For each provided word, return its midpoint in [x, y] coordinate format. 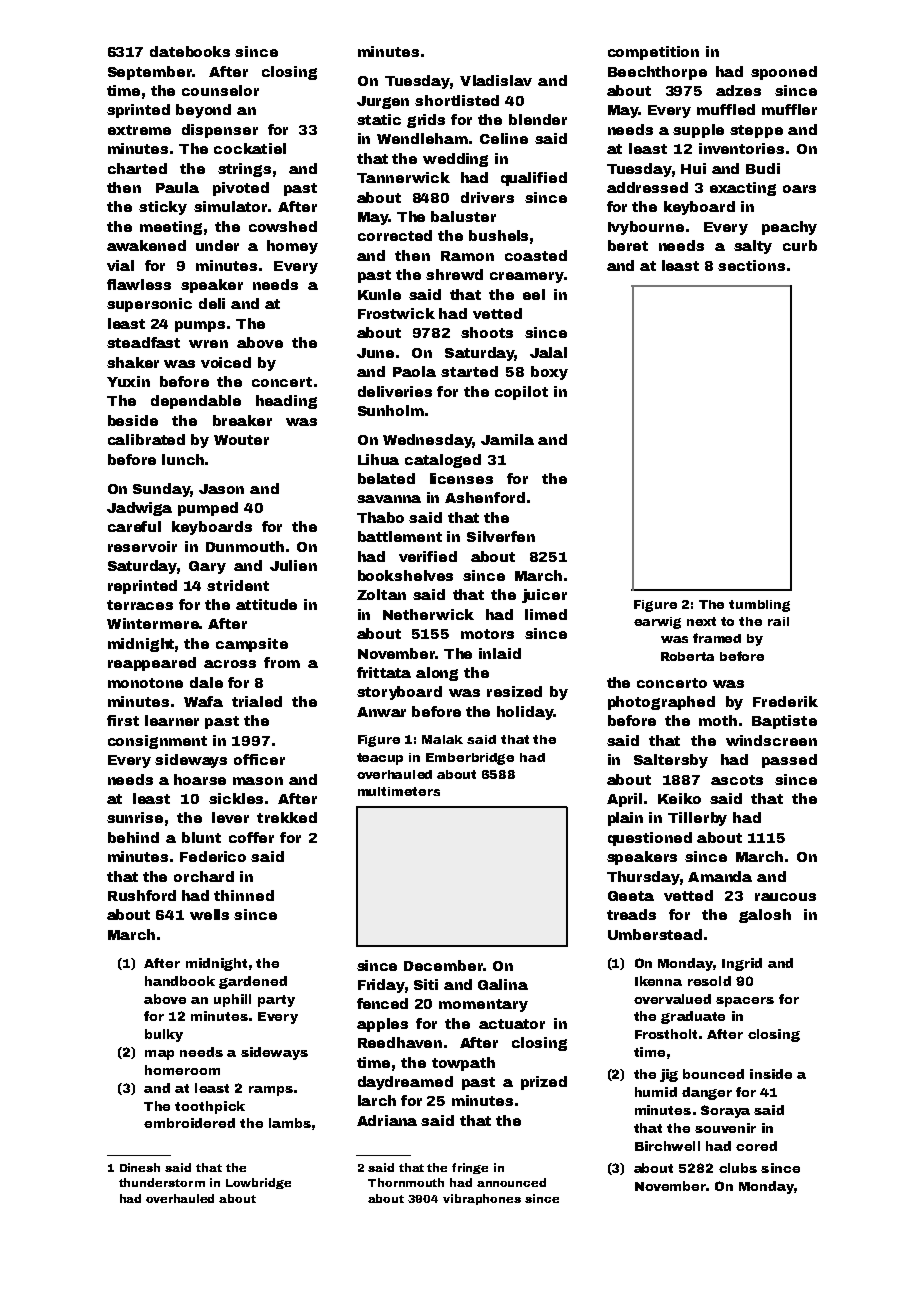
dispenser [220, 131]
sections [751, 265]
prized [544, 1083]
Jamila [507, 439]
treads [631, 914]
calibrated [146, 439]
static [379, 119]
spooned [784, 73]
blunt [201, 837]
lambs [290, 1123]
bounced [713, 1074]
